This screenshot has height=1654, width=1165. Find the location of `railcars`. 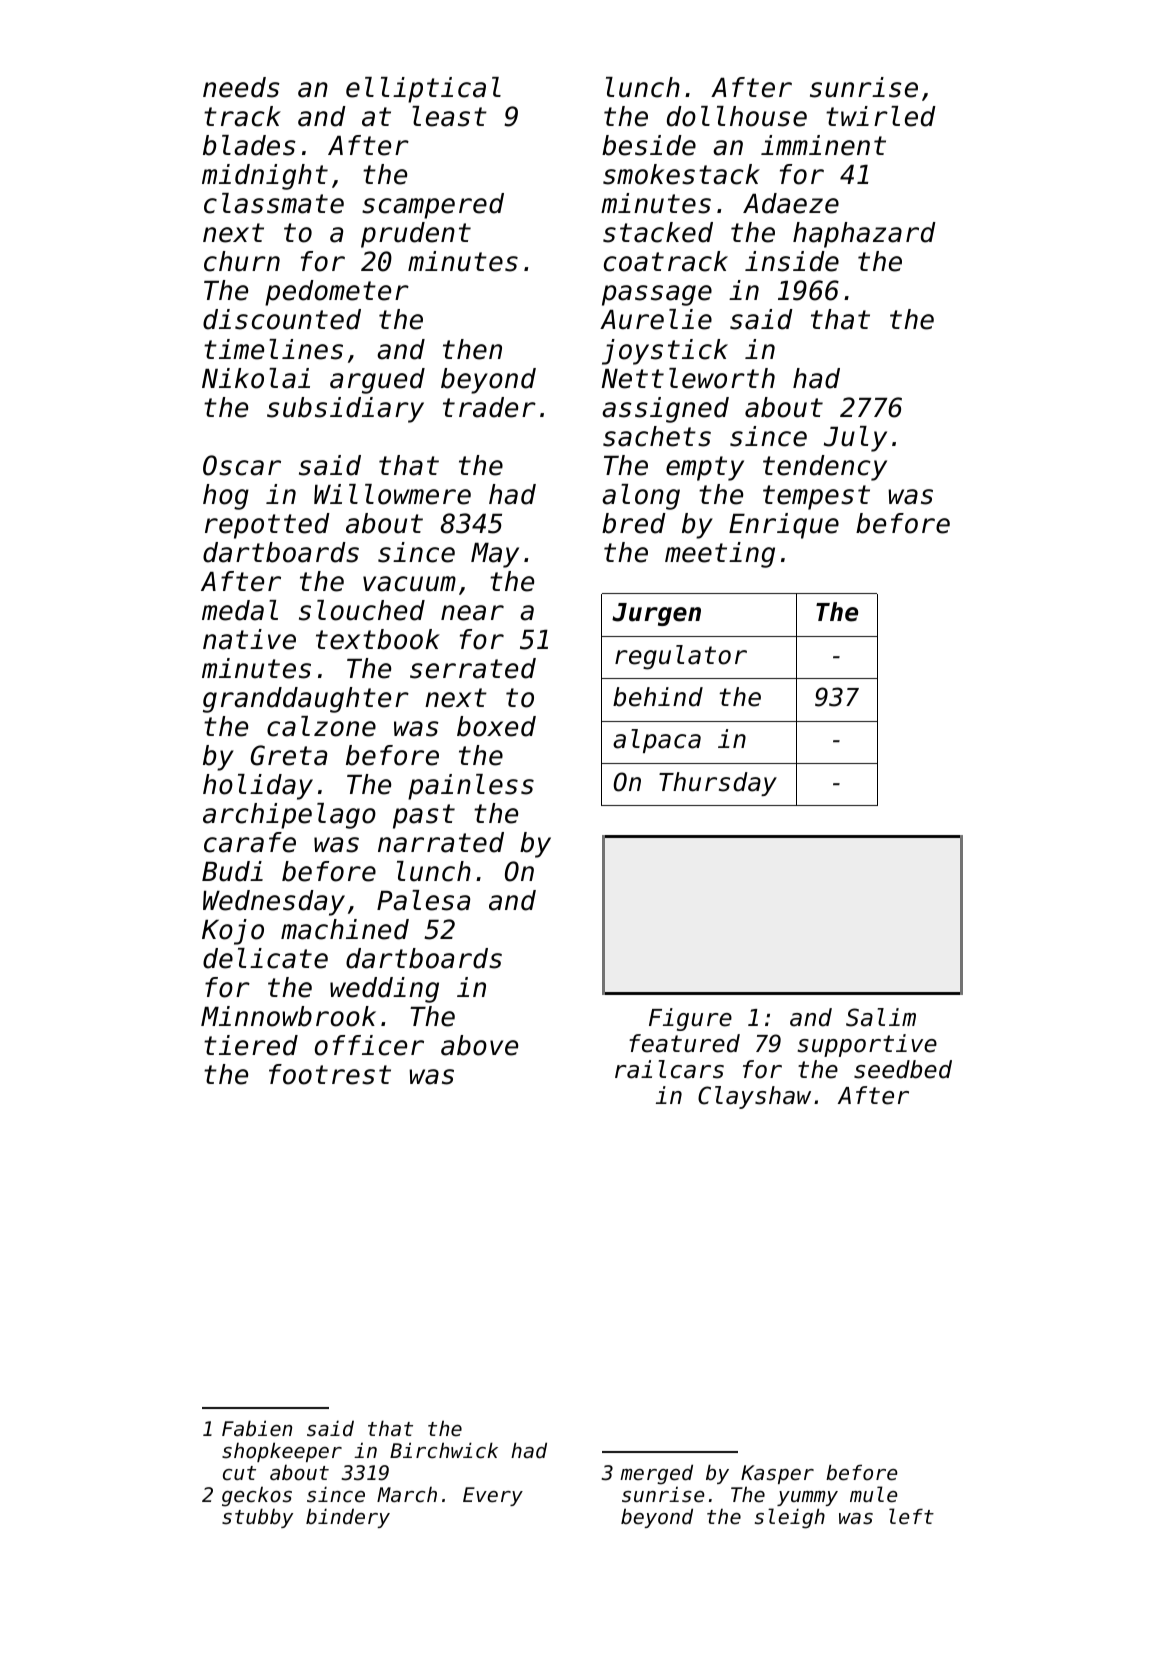

railcars is located at coordinates (669, 1069).
